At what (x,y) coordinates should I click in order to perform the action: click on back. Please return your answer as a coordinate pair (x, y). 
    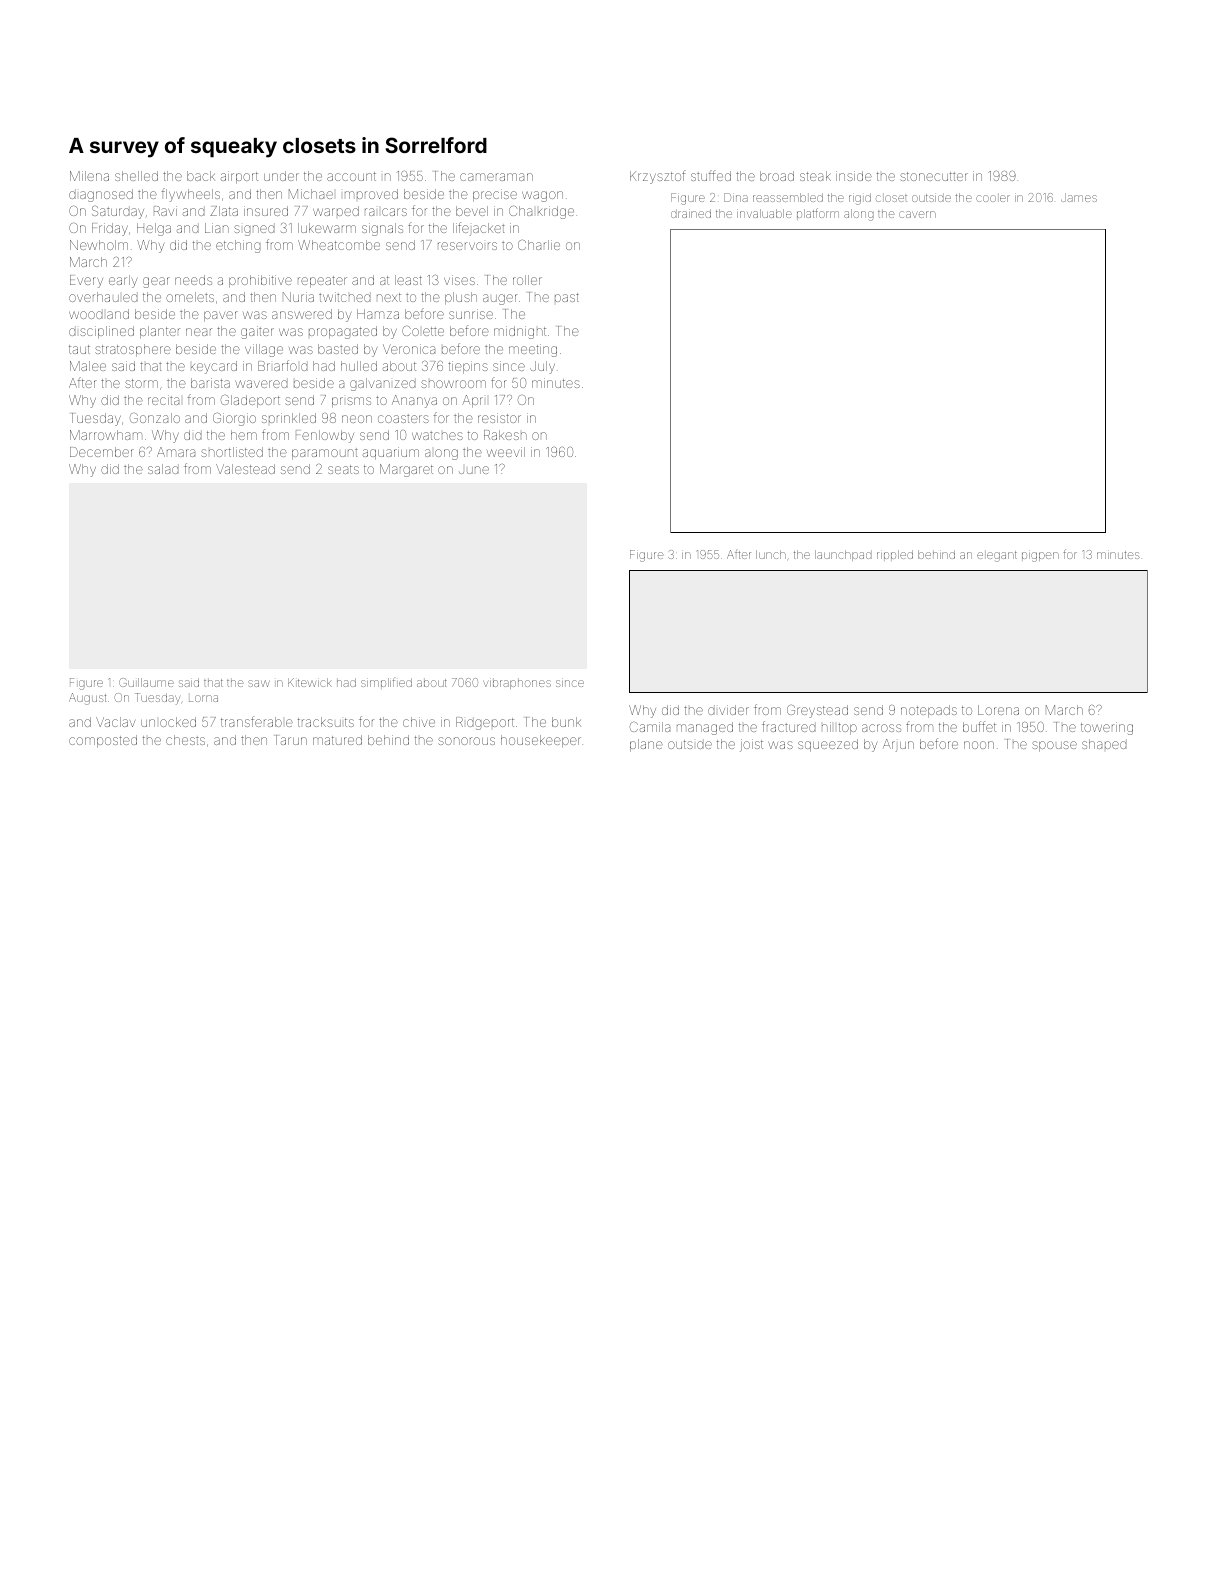
    Looking at the image, I should click on (201, 176).
